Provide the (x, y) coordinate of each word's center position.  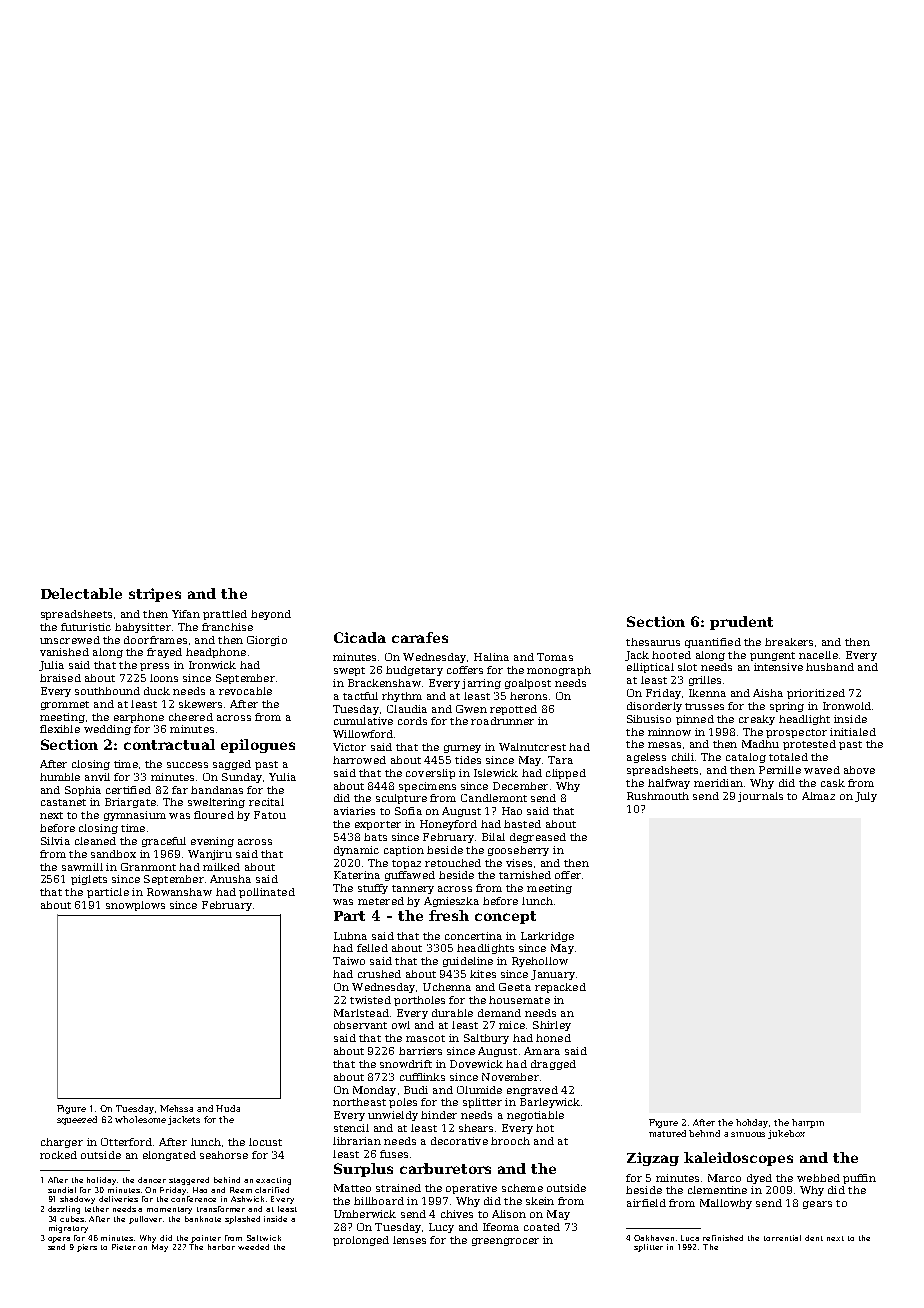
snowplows (135, 906)
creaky (757, 720)
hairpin (808, 1123)
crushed (379, 974)
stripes (155, 595)
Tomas (555, 657)
